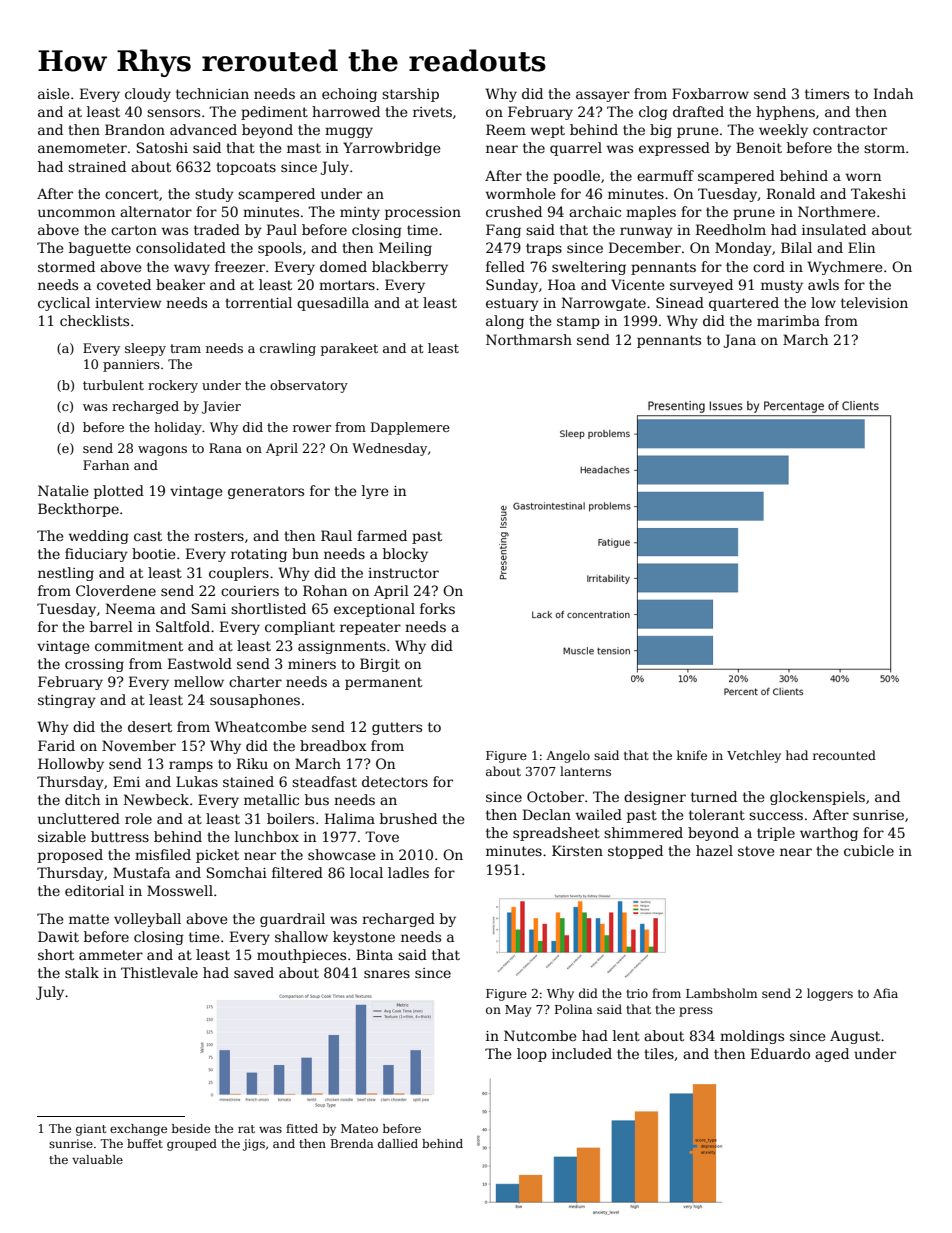  I want to click on forks, so click(437, 608).
